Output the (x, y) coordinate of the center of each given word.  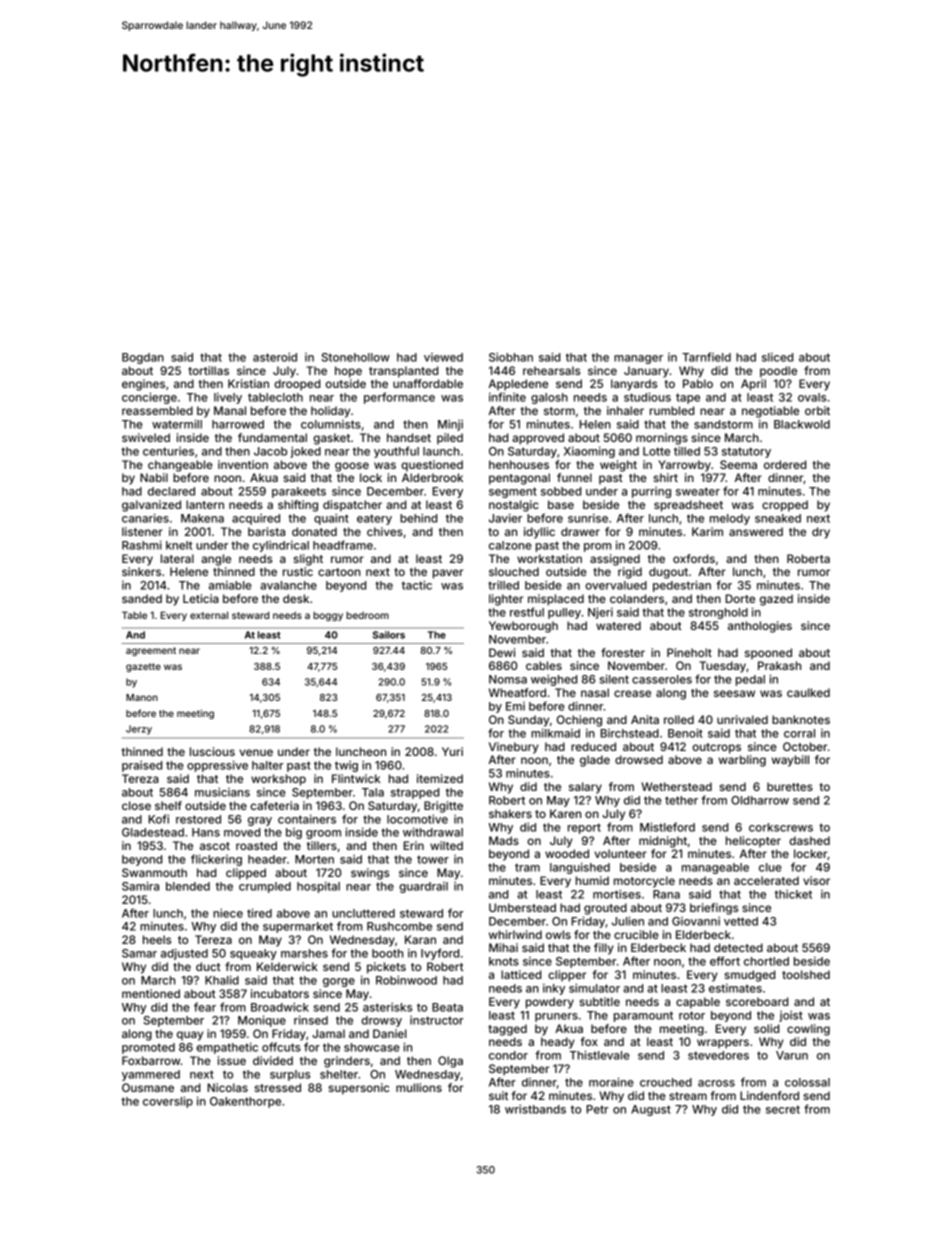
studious (647, 397)
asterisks (387, 1007)
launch (441, 451)
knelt (179, 545)
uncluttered (363, 913)
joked (305, 452)
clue (770, 867)
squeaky (253, 954)
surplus (290, 1075)
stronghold (718, 613)
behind (418, 518)
